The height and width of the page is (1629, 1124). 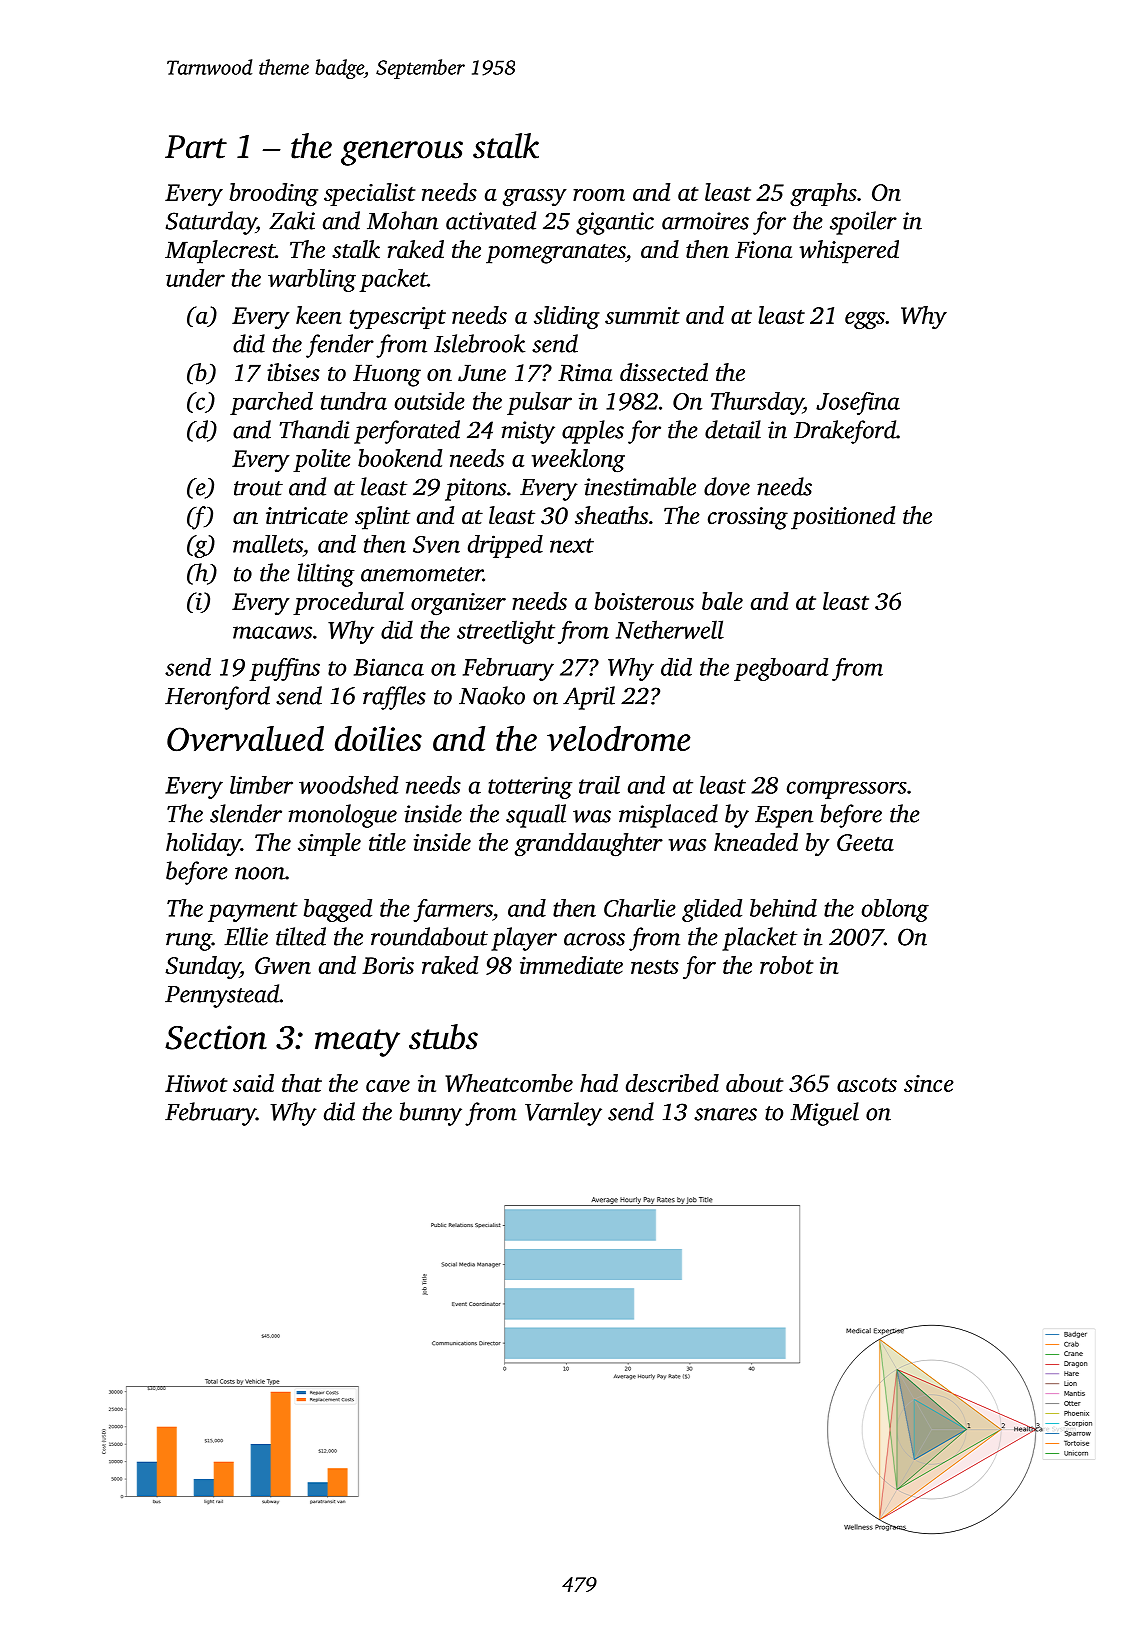 What do you see at coordinates (823, 195) in the page?
I see `graphs` at bounding box center [823, 195].
